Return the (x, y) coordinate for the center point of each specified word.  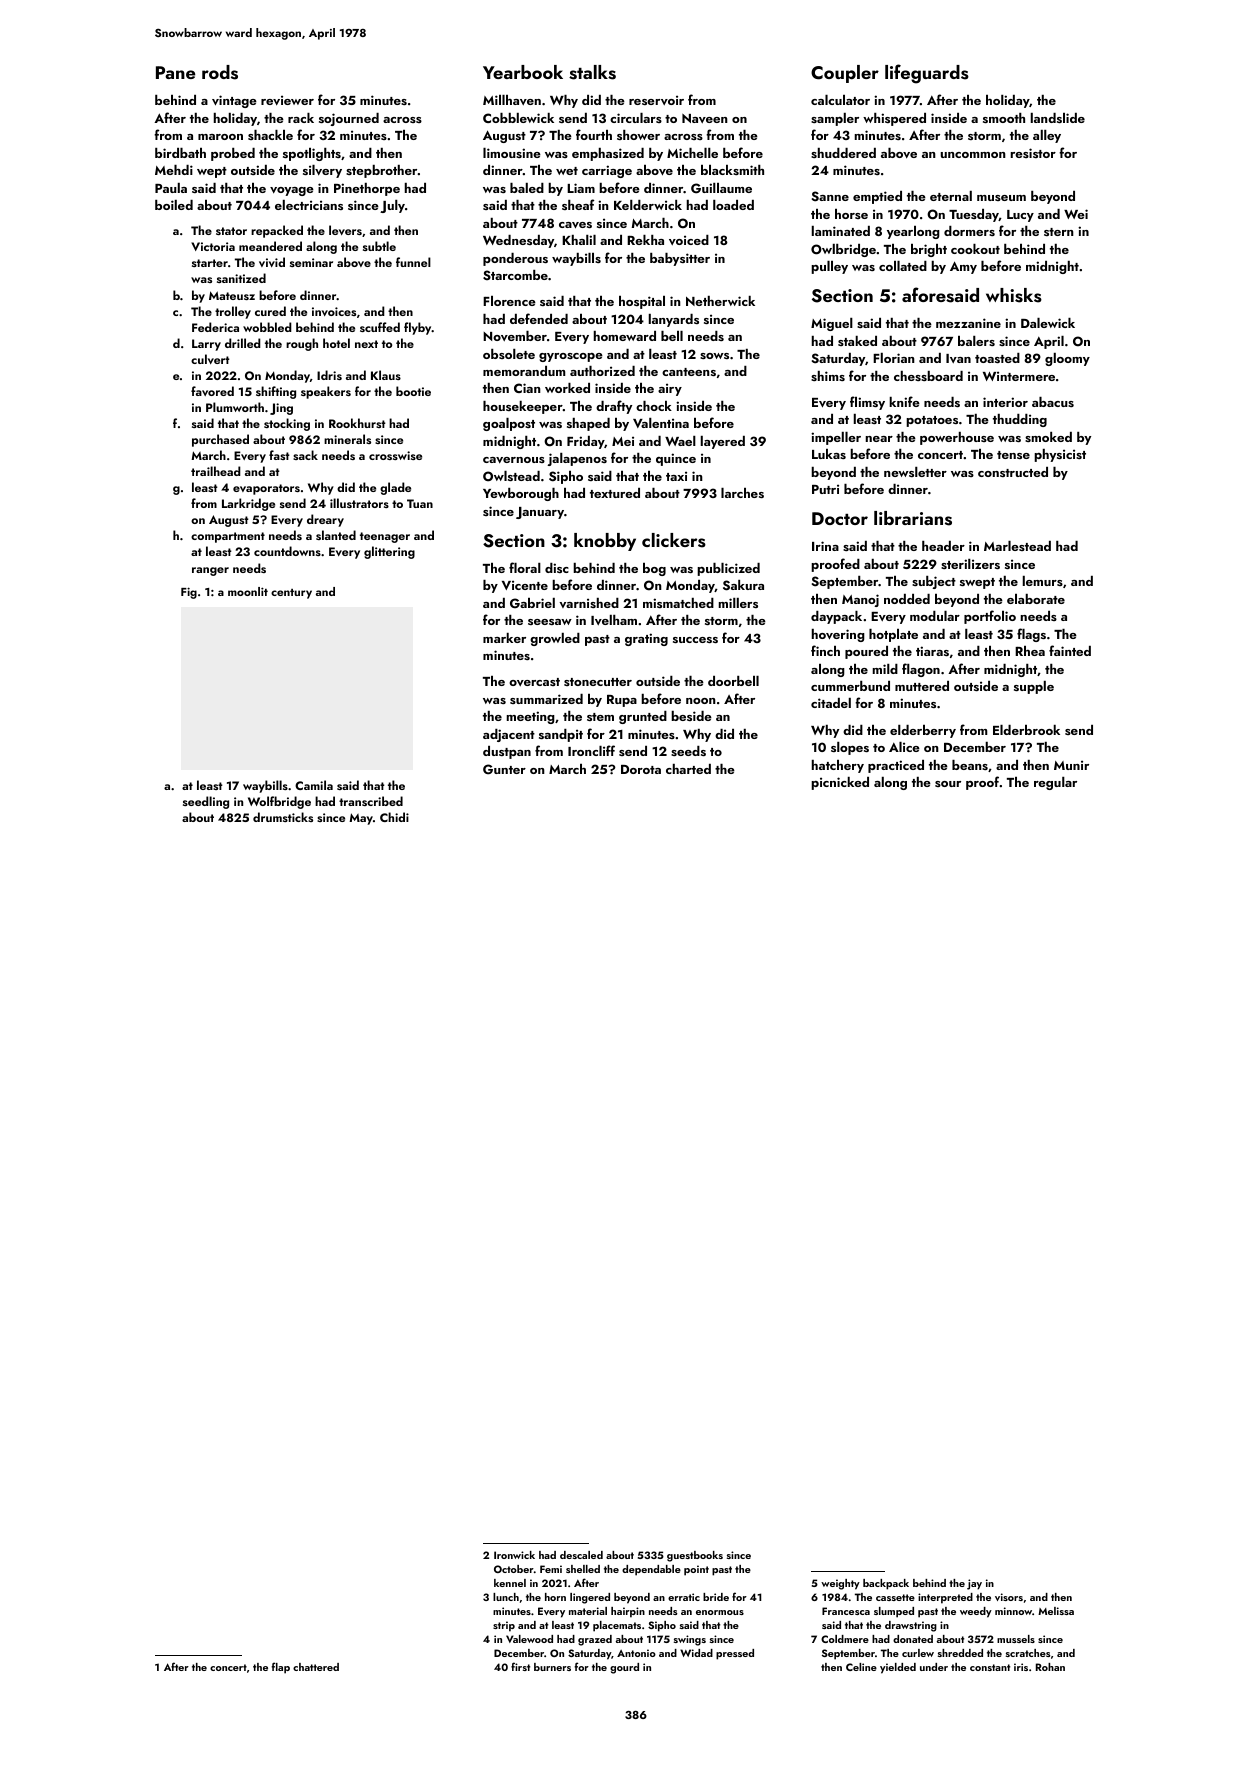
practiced (896, 766)
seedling (206, 802)
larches (742, 493)
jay (974, 1584)
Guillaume (721, 188)
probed (233, 154)
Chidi (394, 817)
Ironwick (514, 1555)
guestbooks (695, 1556)
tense (1013, 455)
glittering (389, 552)
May (361, 819)
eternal (951, 196)
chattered (316, 1667)
